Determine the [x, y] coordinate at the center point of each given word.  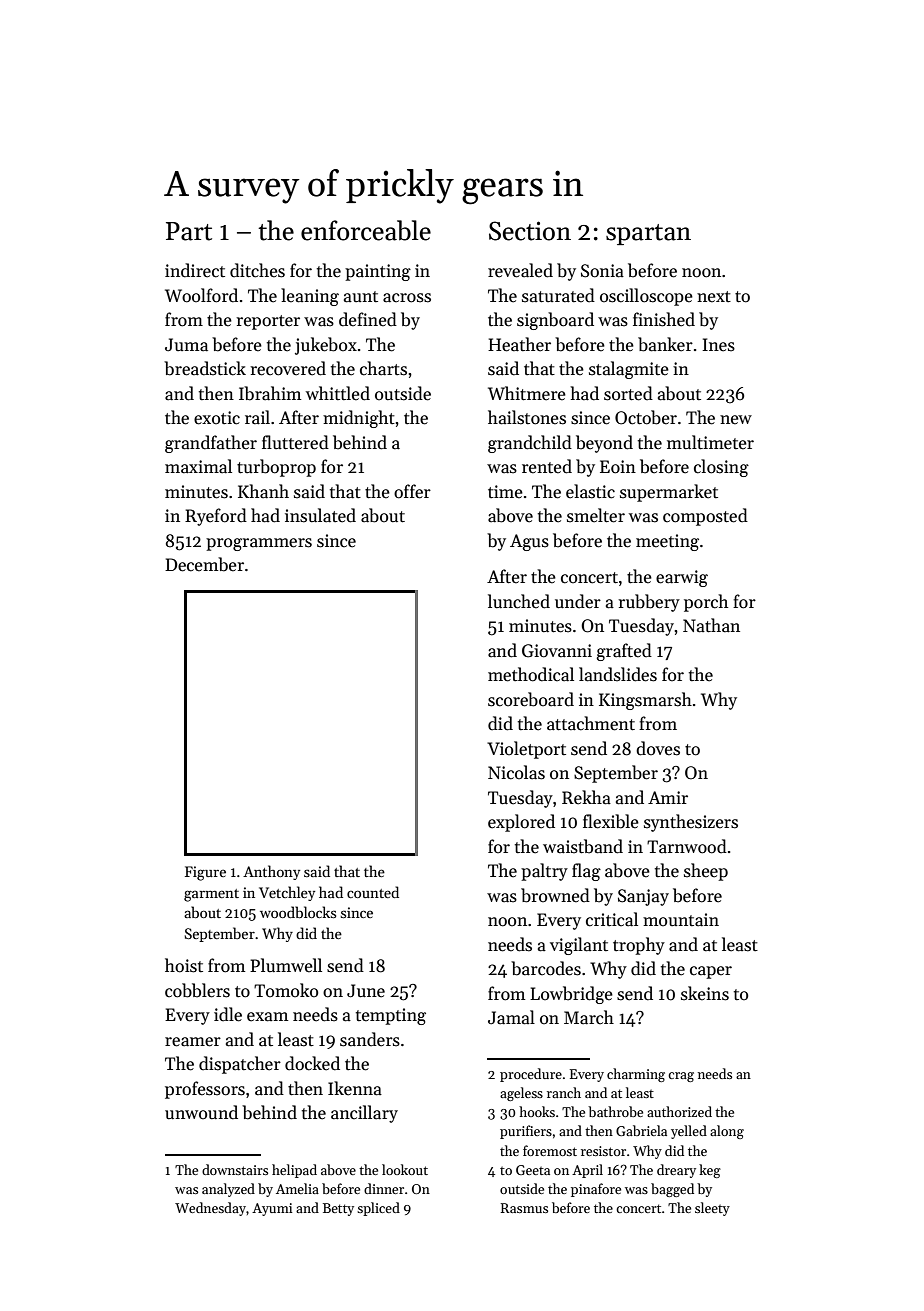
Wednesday [210, 1209]
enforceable [366, 230]
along [727, 1132]
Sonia [602, 271]
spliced [378, 1209]
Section [530, 231]
